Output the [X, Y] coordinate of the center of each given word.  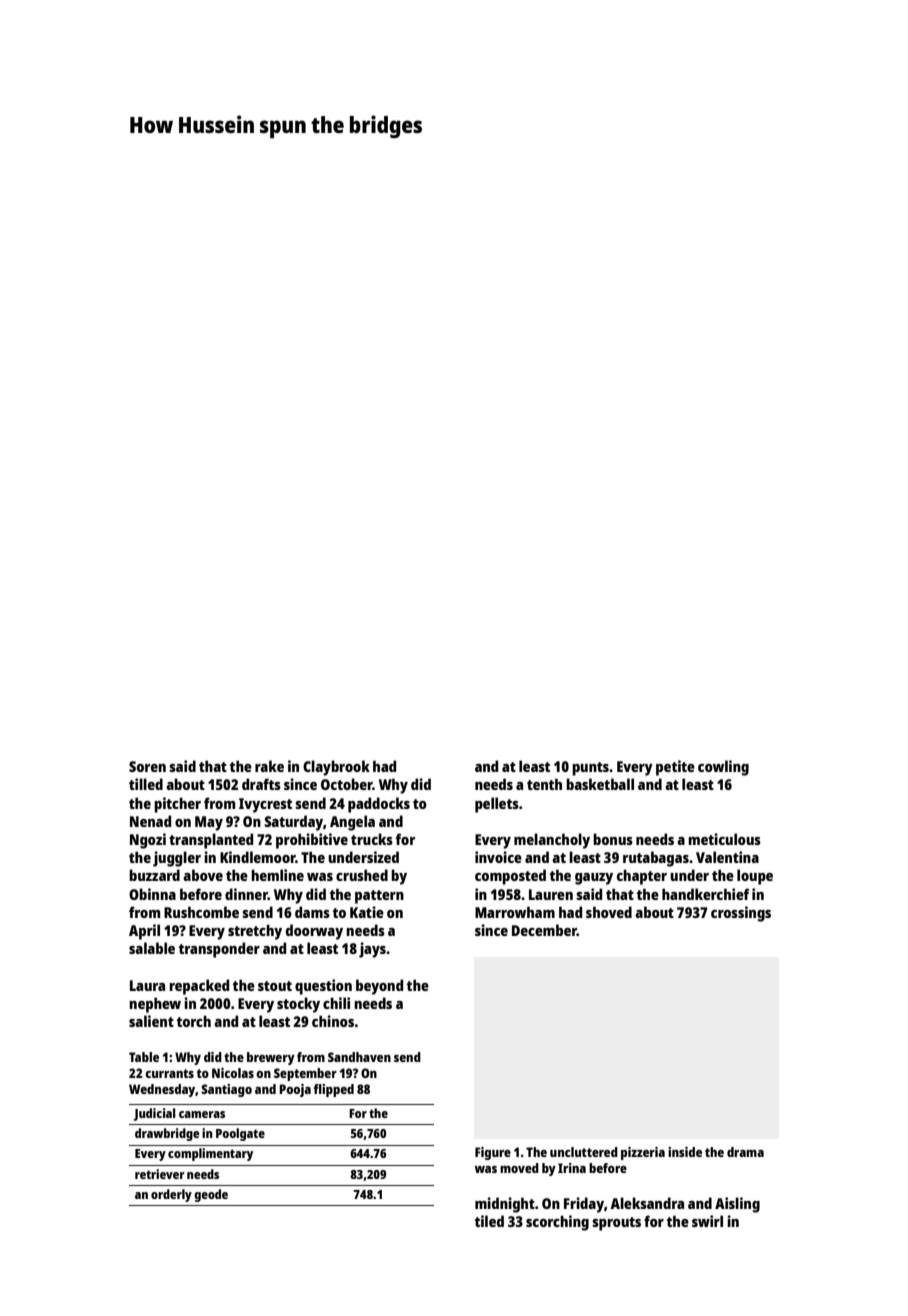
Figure [493, 1153]
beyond [379, 987]
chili [336, 1003]
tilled [146, 784]
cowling [723, 768]
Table [144, 1057]
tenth [544, 784]
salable [152, 948]
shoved [609, 912]
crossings [741, 914]
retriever [160, 1174]
